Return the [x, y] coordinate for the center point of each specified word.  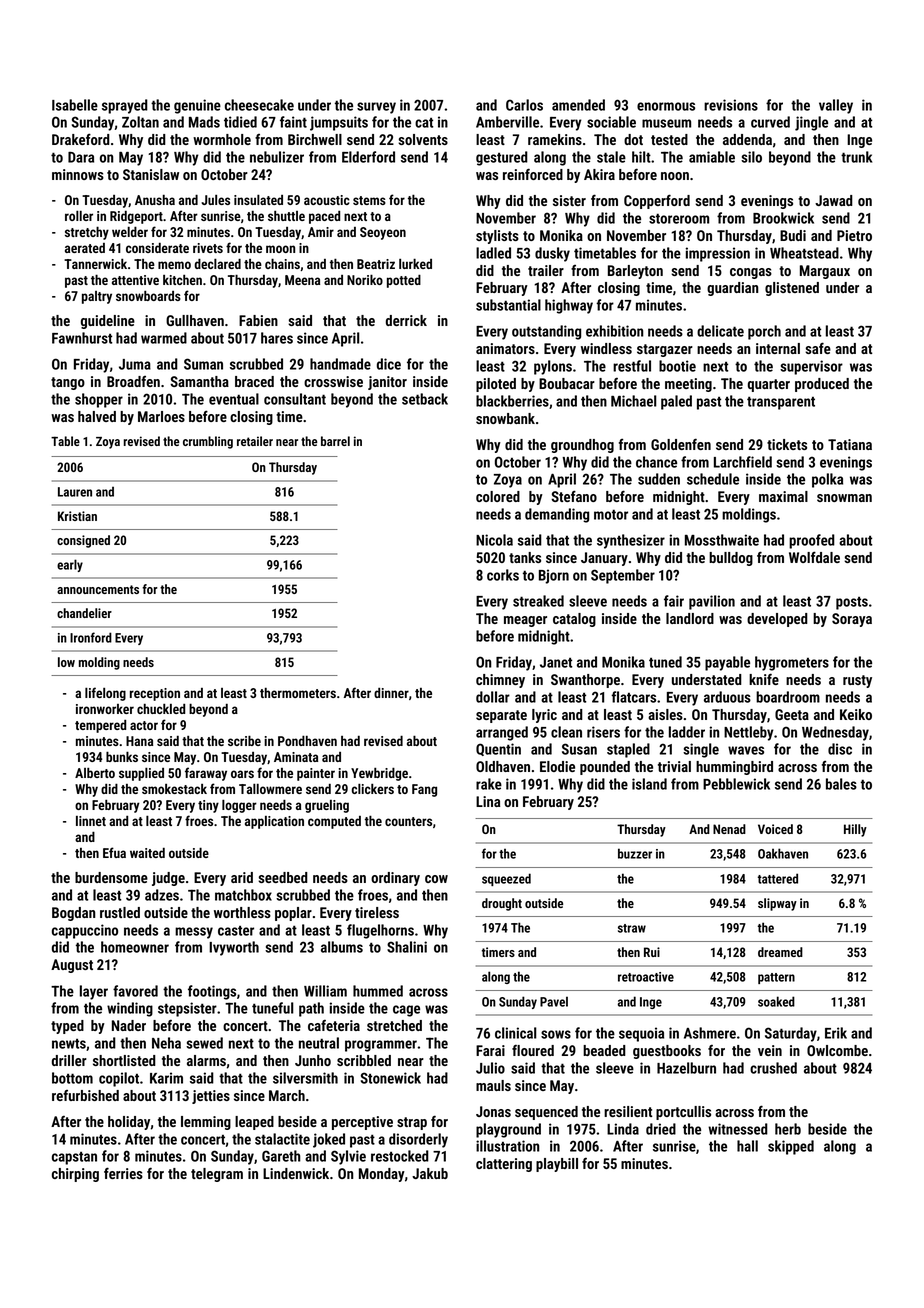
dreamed [780, 952]
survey [376, 108]
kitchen [182, 280]
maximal [783, 496]
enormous [666, 106]
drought [502, 904]
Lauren [75, 492]
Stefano [574, 496]
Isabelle [75, 105]
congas [751, 273]
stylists [497, 237]
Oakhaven [783, 853]
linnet [91, 821]
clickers [373, 788]
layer [94, 992]
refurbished [85, 1095]
